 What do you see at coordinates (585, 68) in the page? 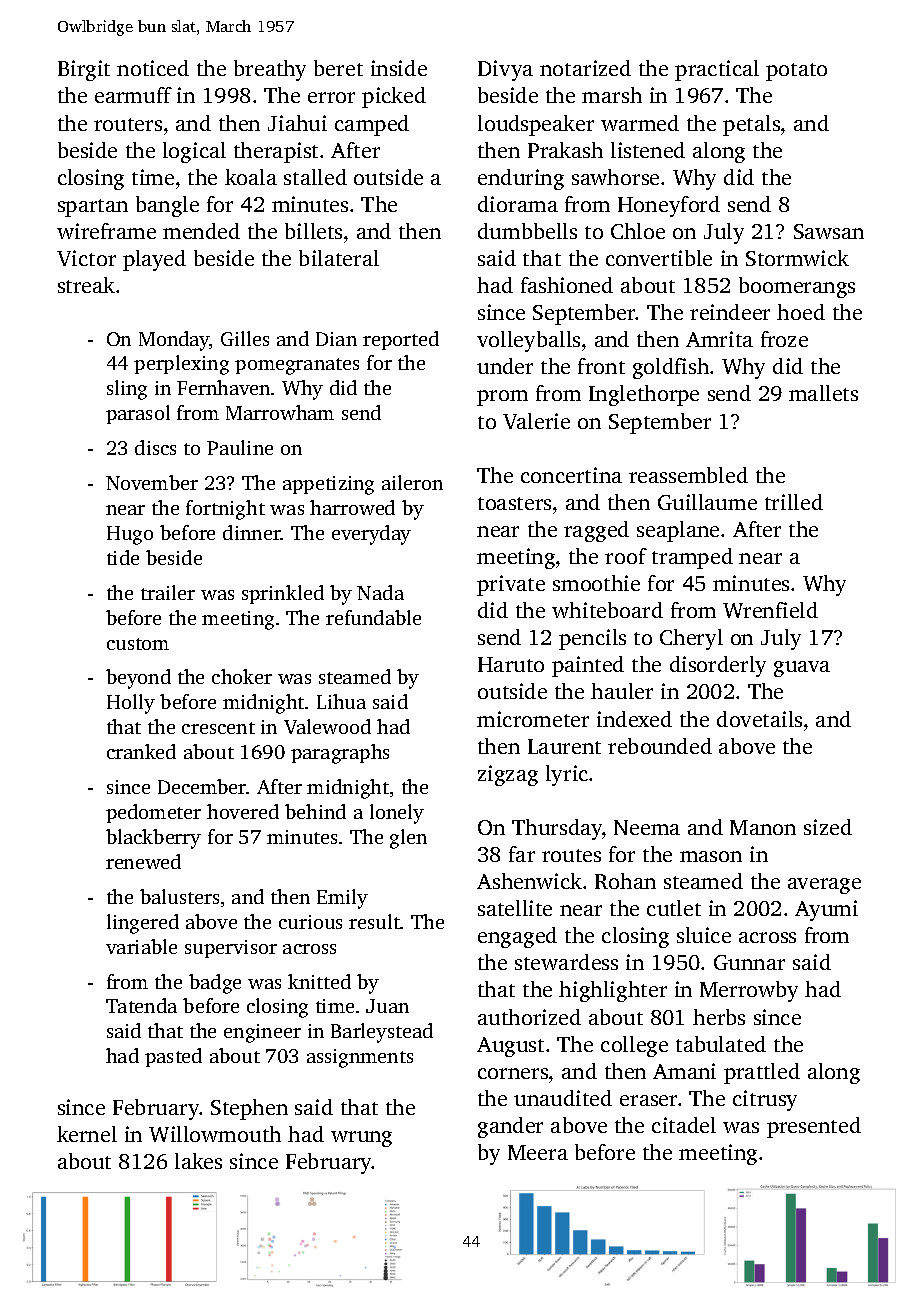
I see `notarized` at bounding box center [585, 68].
